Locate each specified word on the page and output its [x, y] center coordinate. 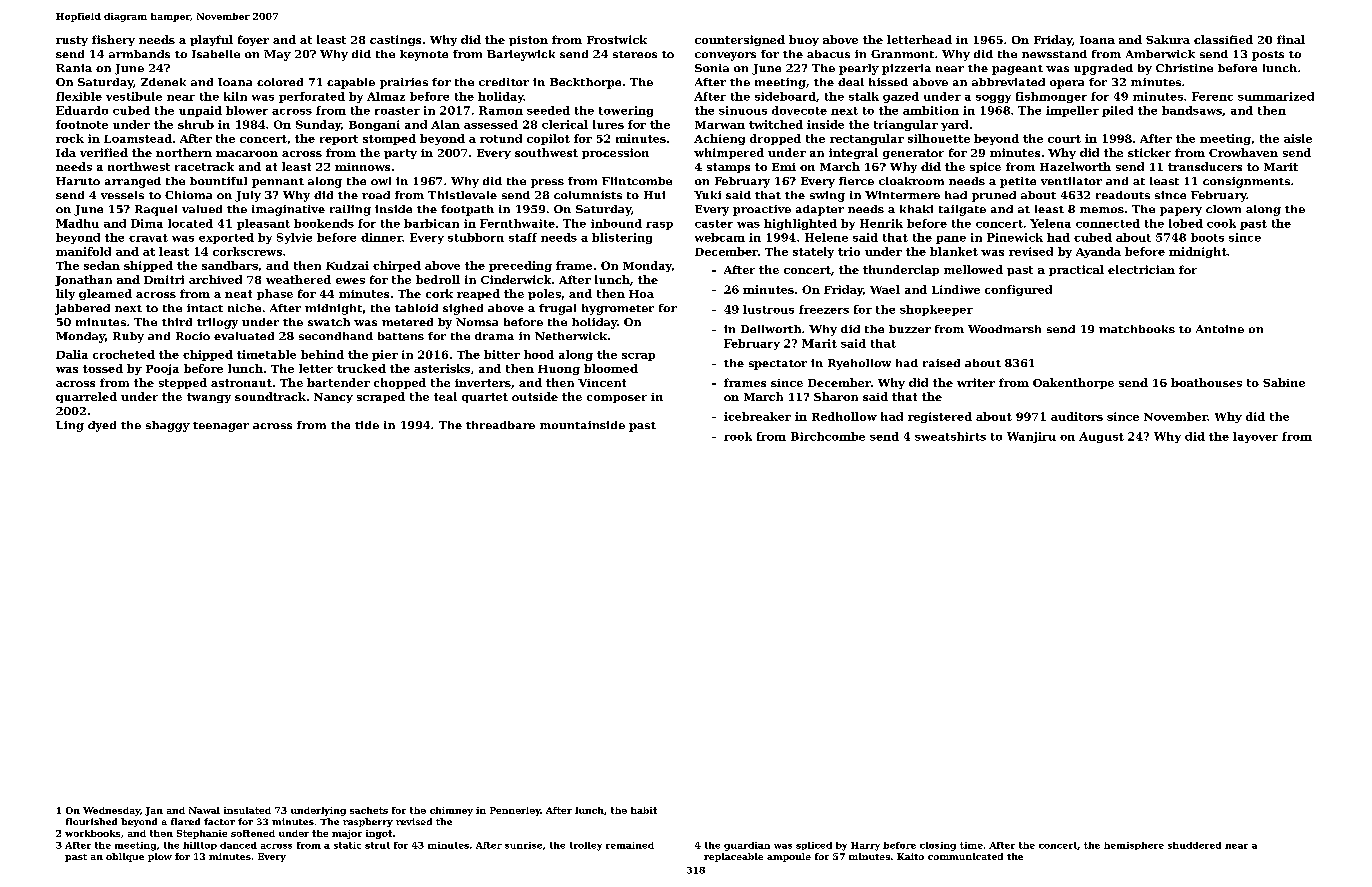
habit [644, 810]
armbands [139, 54]
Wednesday [111, 811]
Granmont [902, 54]
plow [160, 857]
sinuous [743, 110]
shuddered [1194, 845]
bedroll [438, 279]
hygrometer [618, 309]
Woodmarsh [1004, 329]
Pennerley [515, 811]
